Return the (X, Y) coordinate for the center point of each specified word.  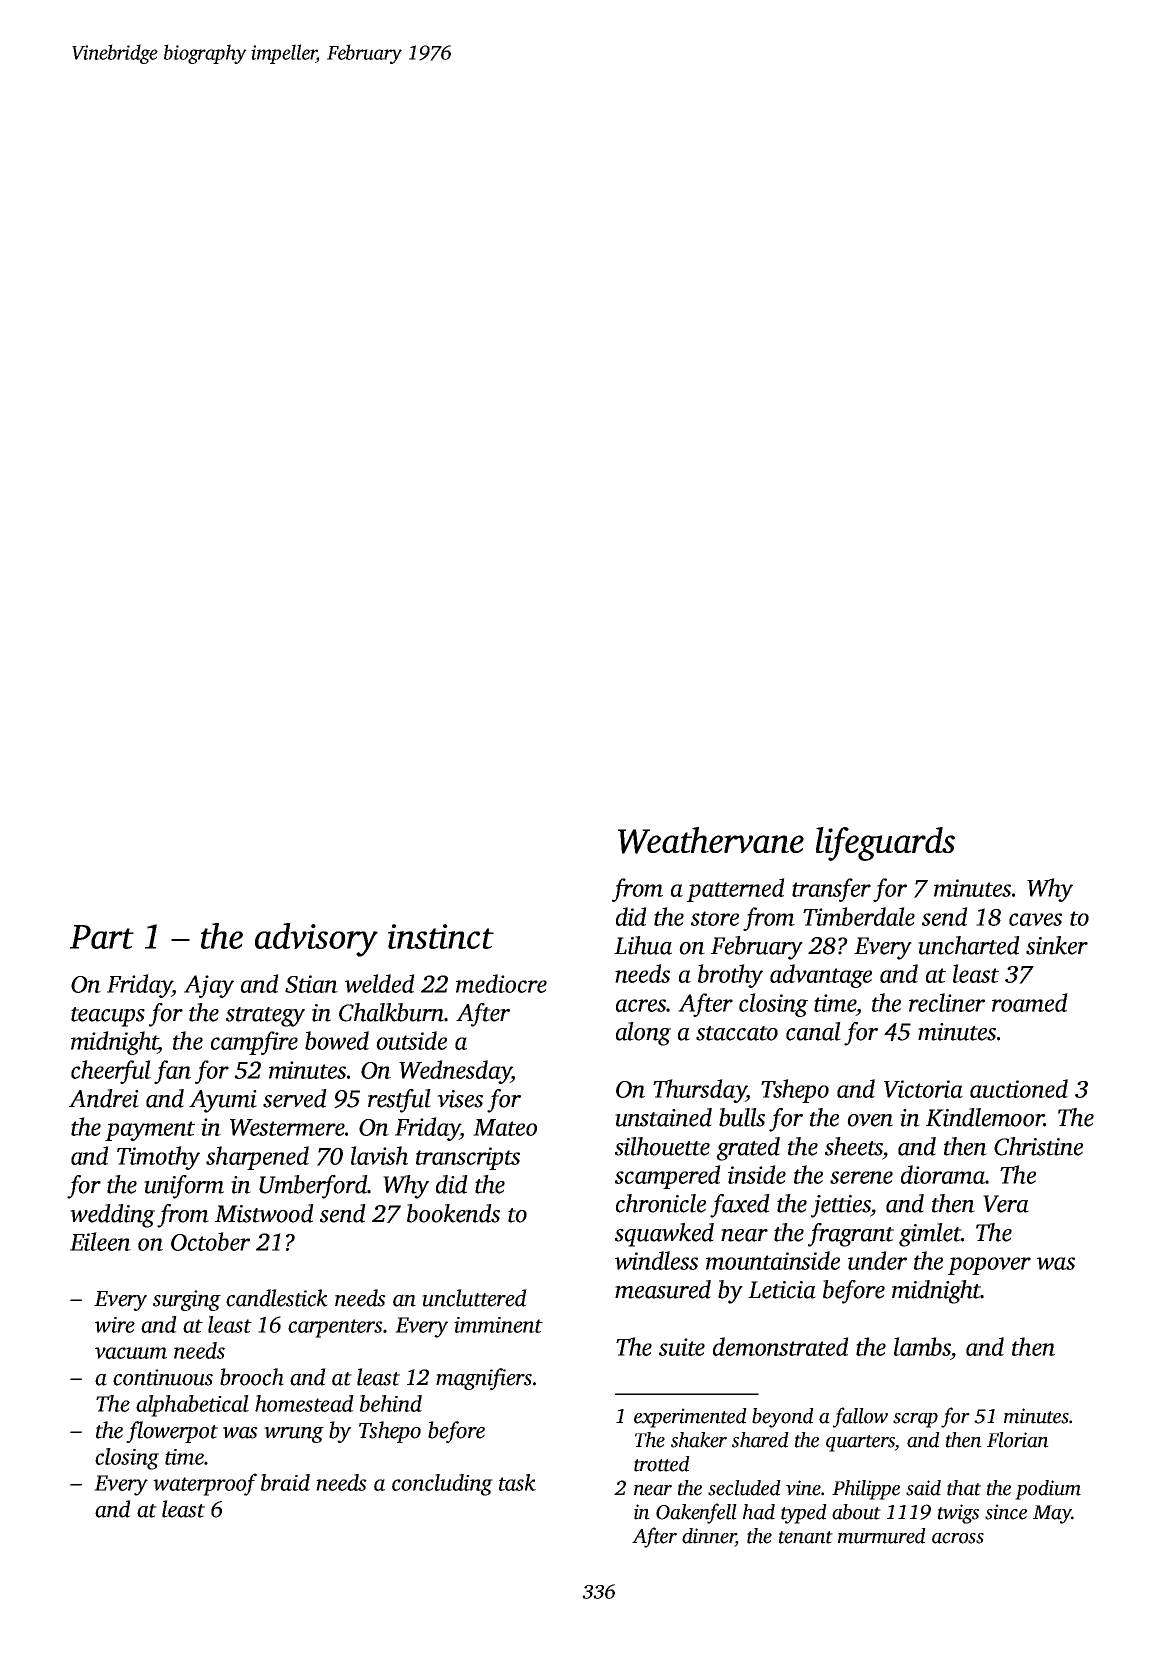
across (958, 1538)
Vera (1006, 1204)
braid (285, 1482)
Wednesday (455, 1072)
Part (102, 937)
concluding (442, 1485)
